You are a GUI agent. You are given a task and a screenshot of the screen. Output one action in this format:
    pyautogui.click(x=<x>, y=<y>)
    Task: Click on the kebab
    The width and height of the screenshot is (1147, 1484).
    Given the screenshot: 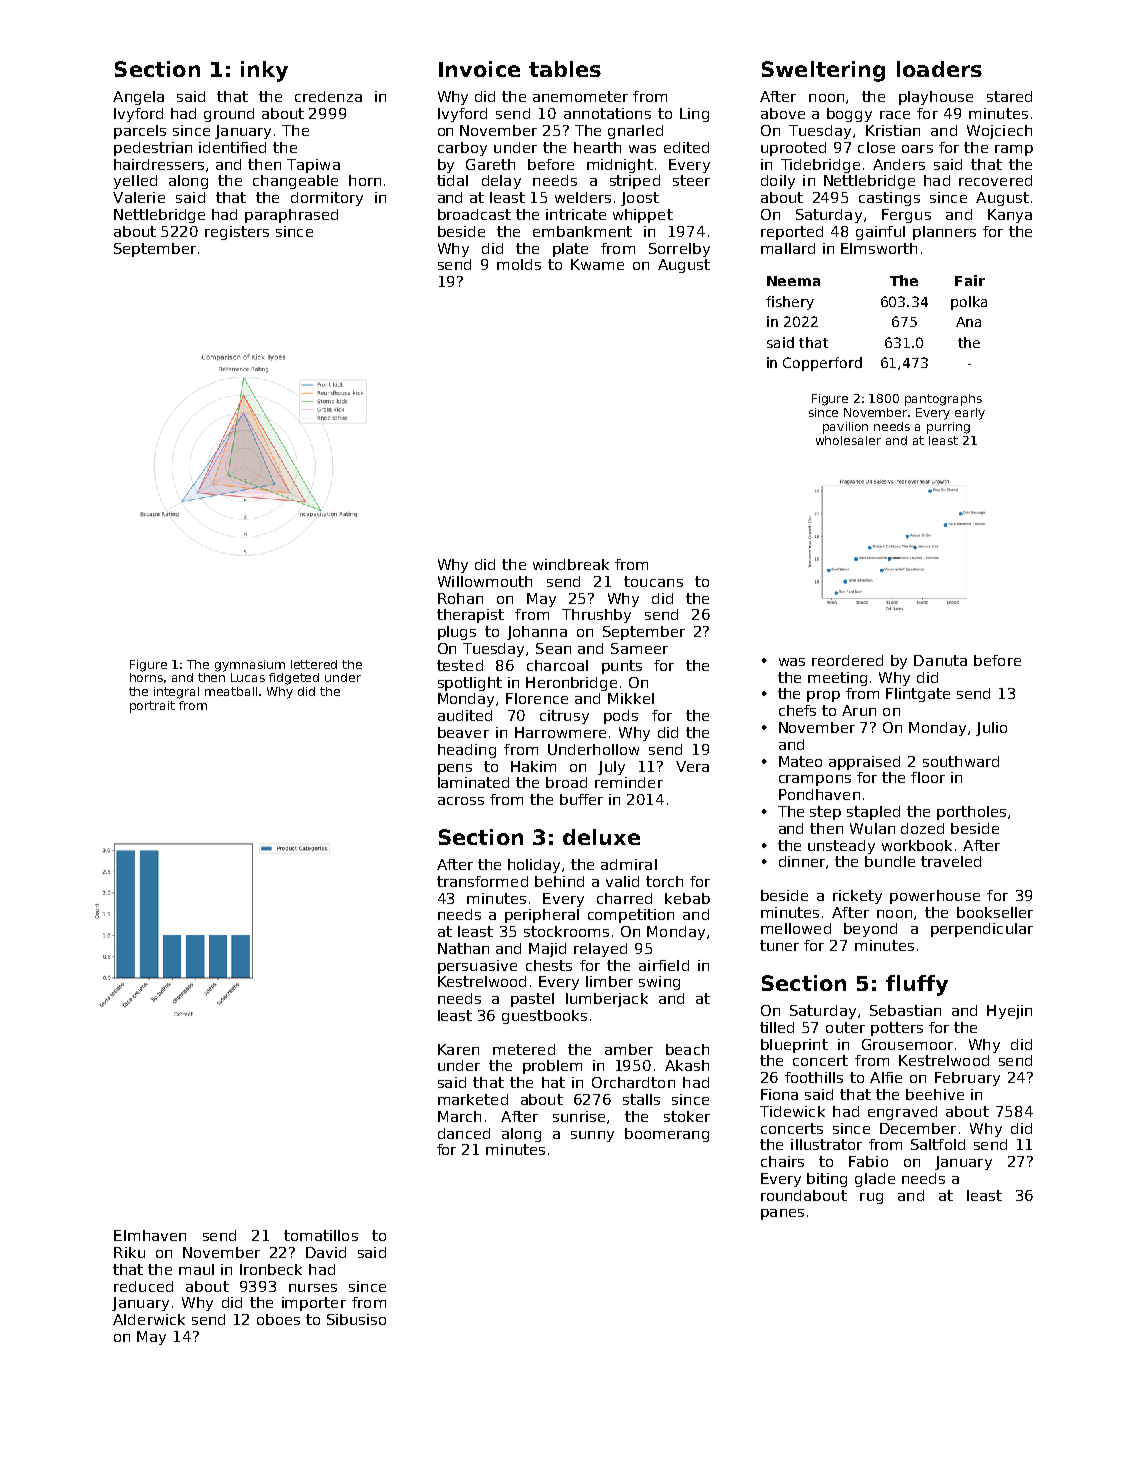 What is the action you would take?
    pyautogui.click(x=687, y=898)
